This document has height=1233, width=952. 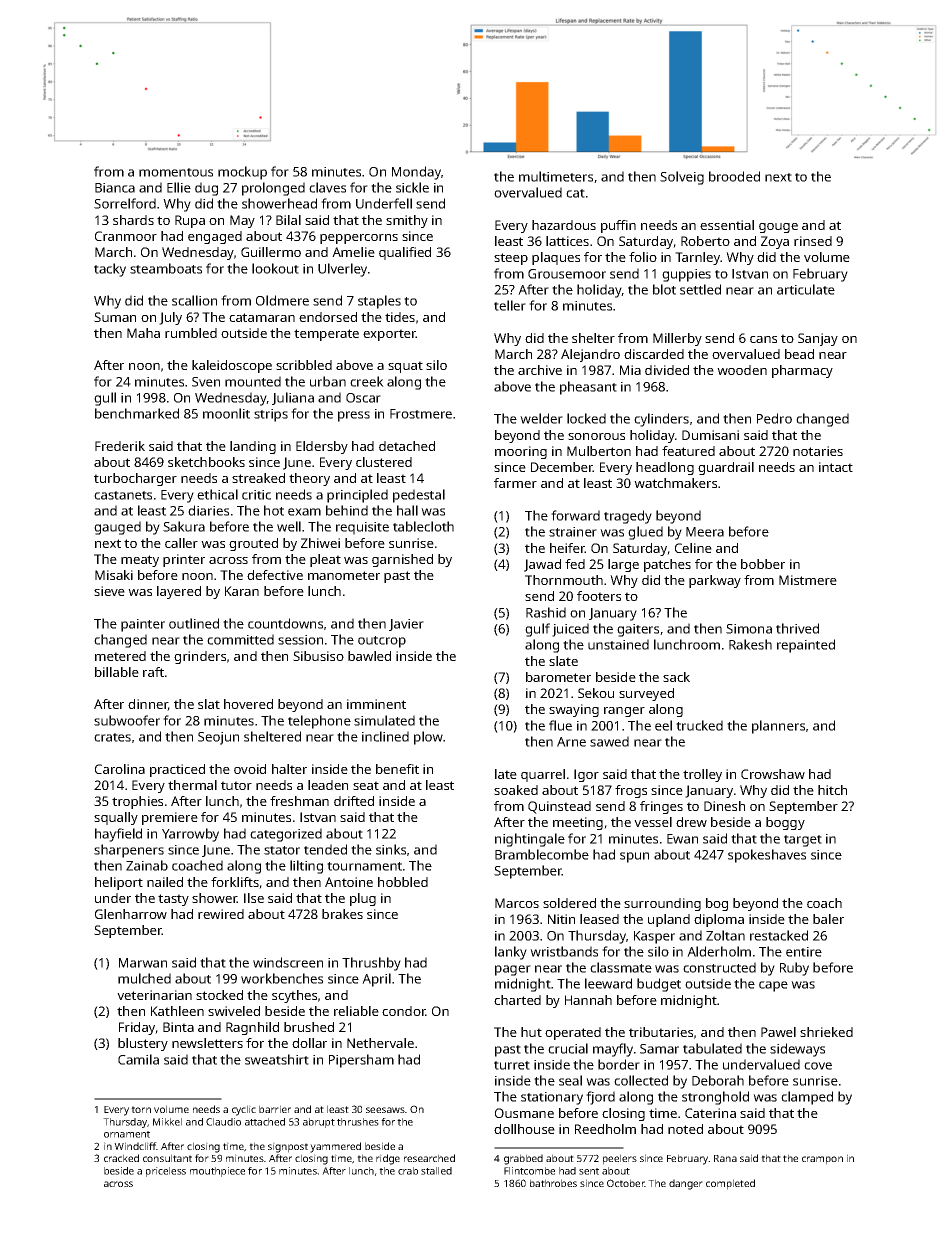 I want to click on forklifts, so click(x=235, y=882).
